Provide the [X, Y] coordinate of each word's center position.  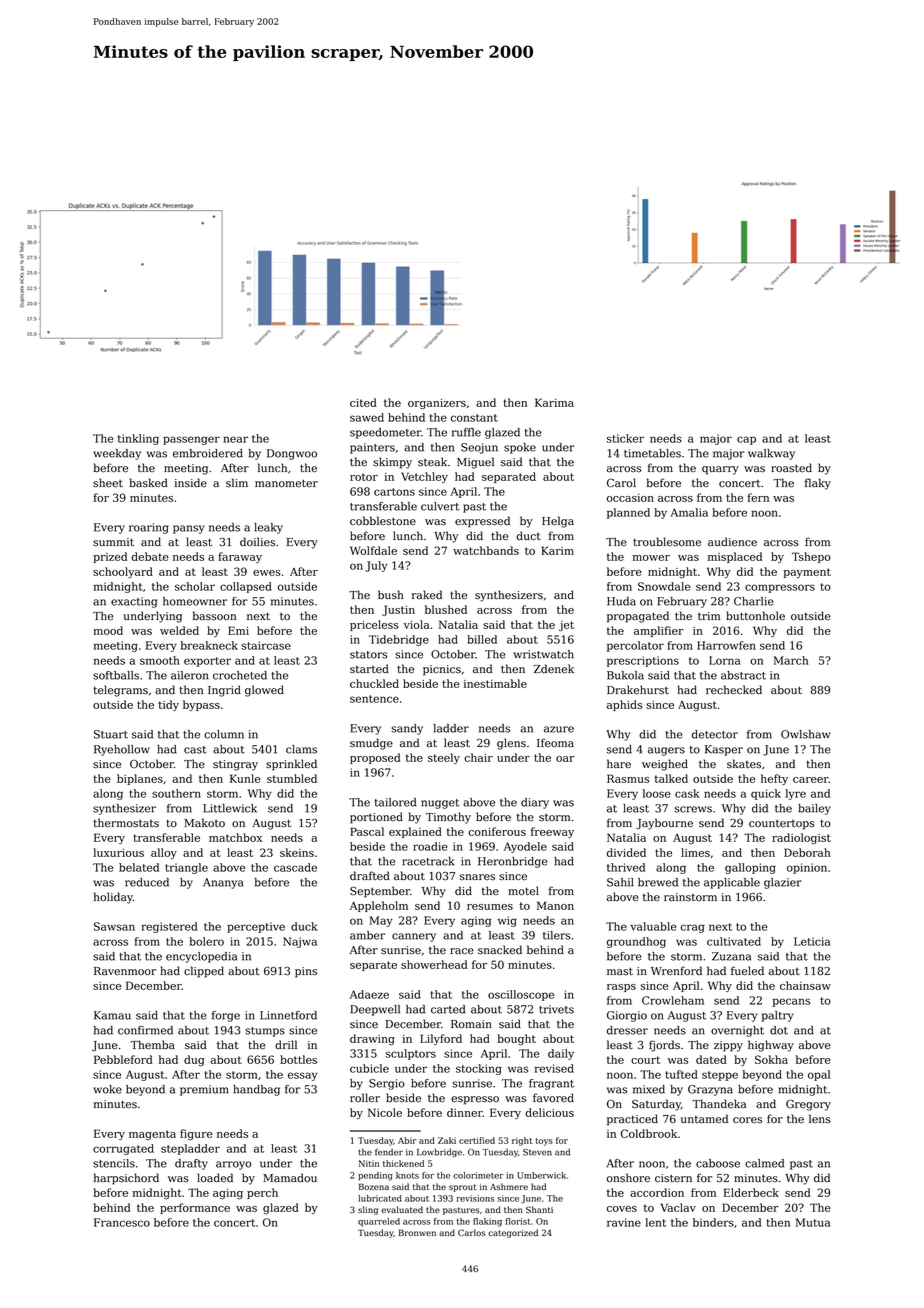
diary [535, 803]
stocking [479, 1069]
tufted [681, 1074]
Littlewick [230, 808]
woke [107, 1089]
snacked [500, 950]
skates [744, 764]
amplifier [658, 631]
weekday [117, 454]
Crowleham [673, 1000]
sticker [625, 438]
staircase [266, 645]
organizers [437, 404]
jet [566, 626]
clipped [204, 972]
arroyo [233, 1165]
